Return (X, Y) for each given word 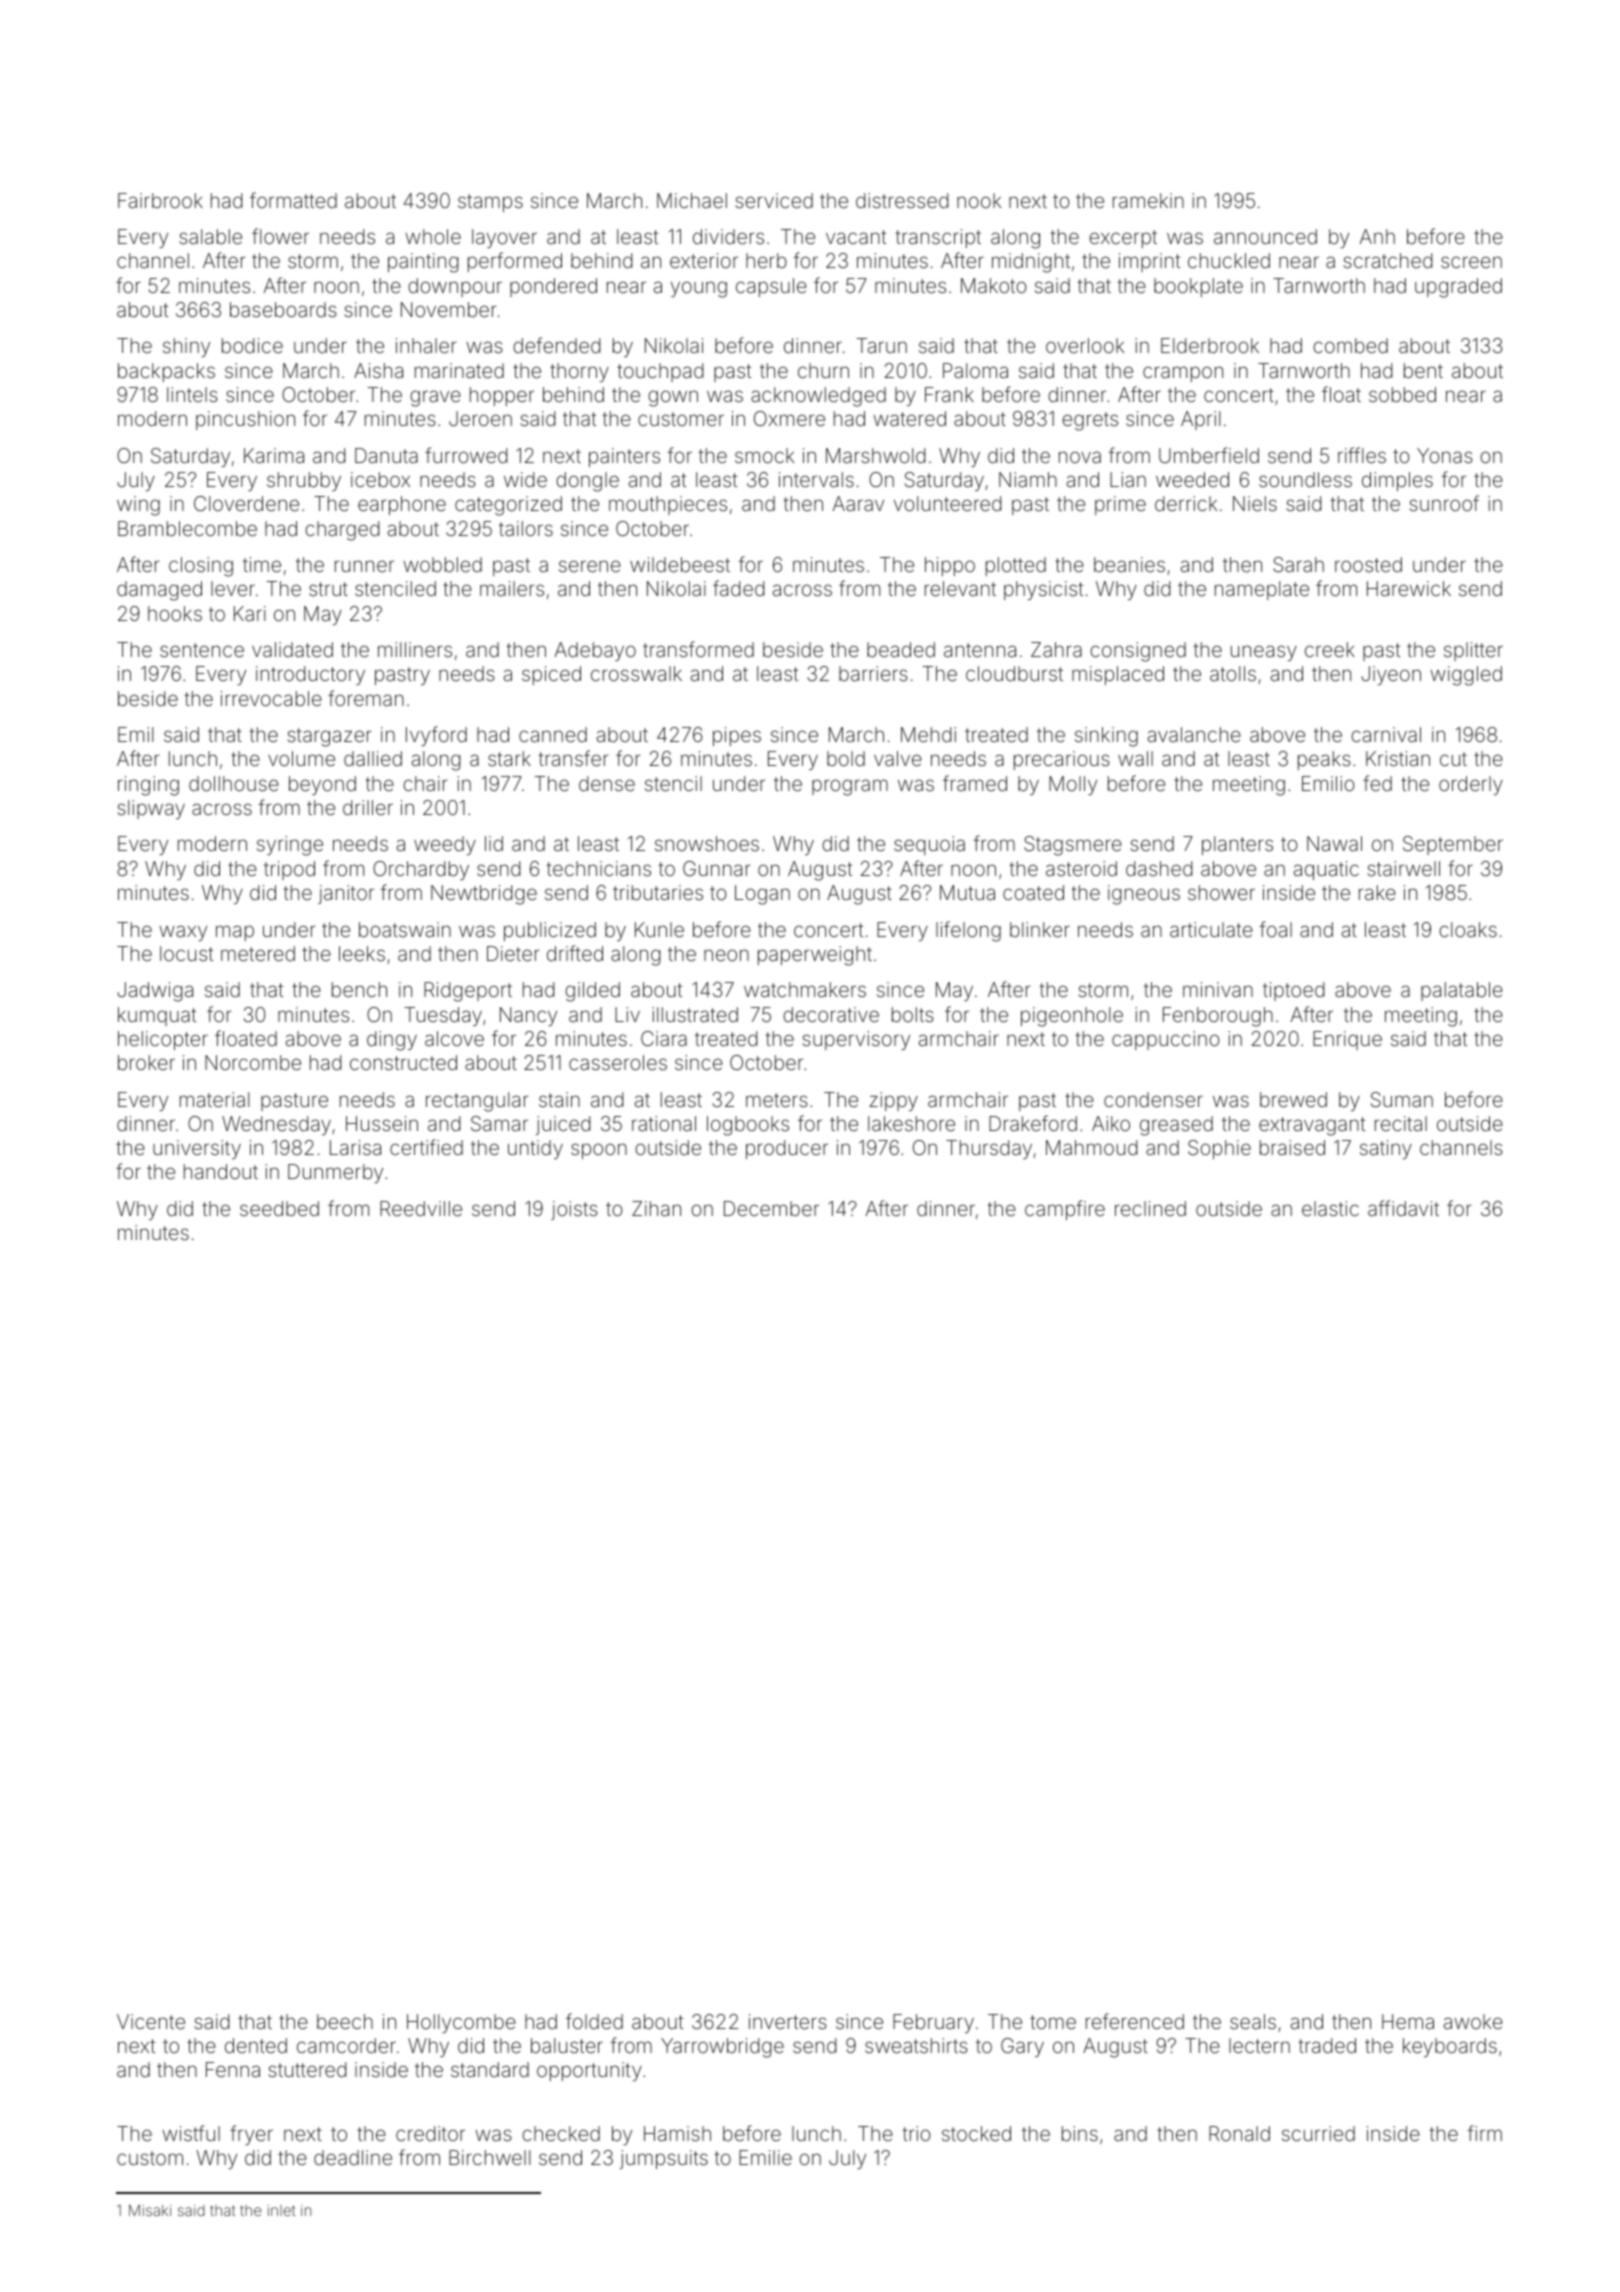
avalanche (1194, 734)
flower (280, 236)
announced (1265, 236)
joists (574, 1210)
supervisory (856, 1040)
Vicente (151, 2021)
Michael (692, 200)
